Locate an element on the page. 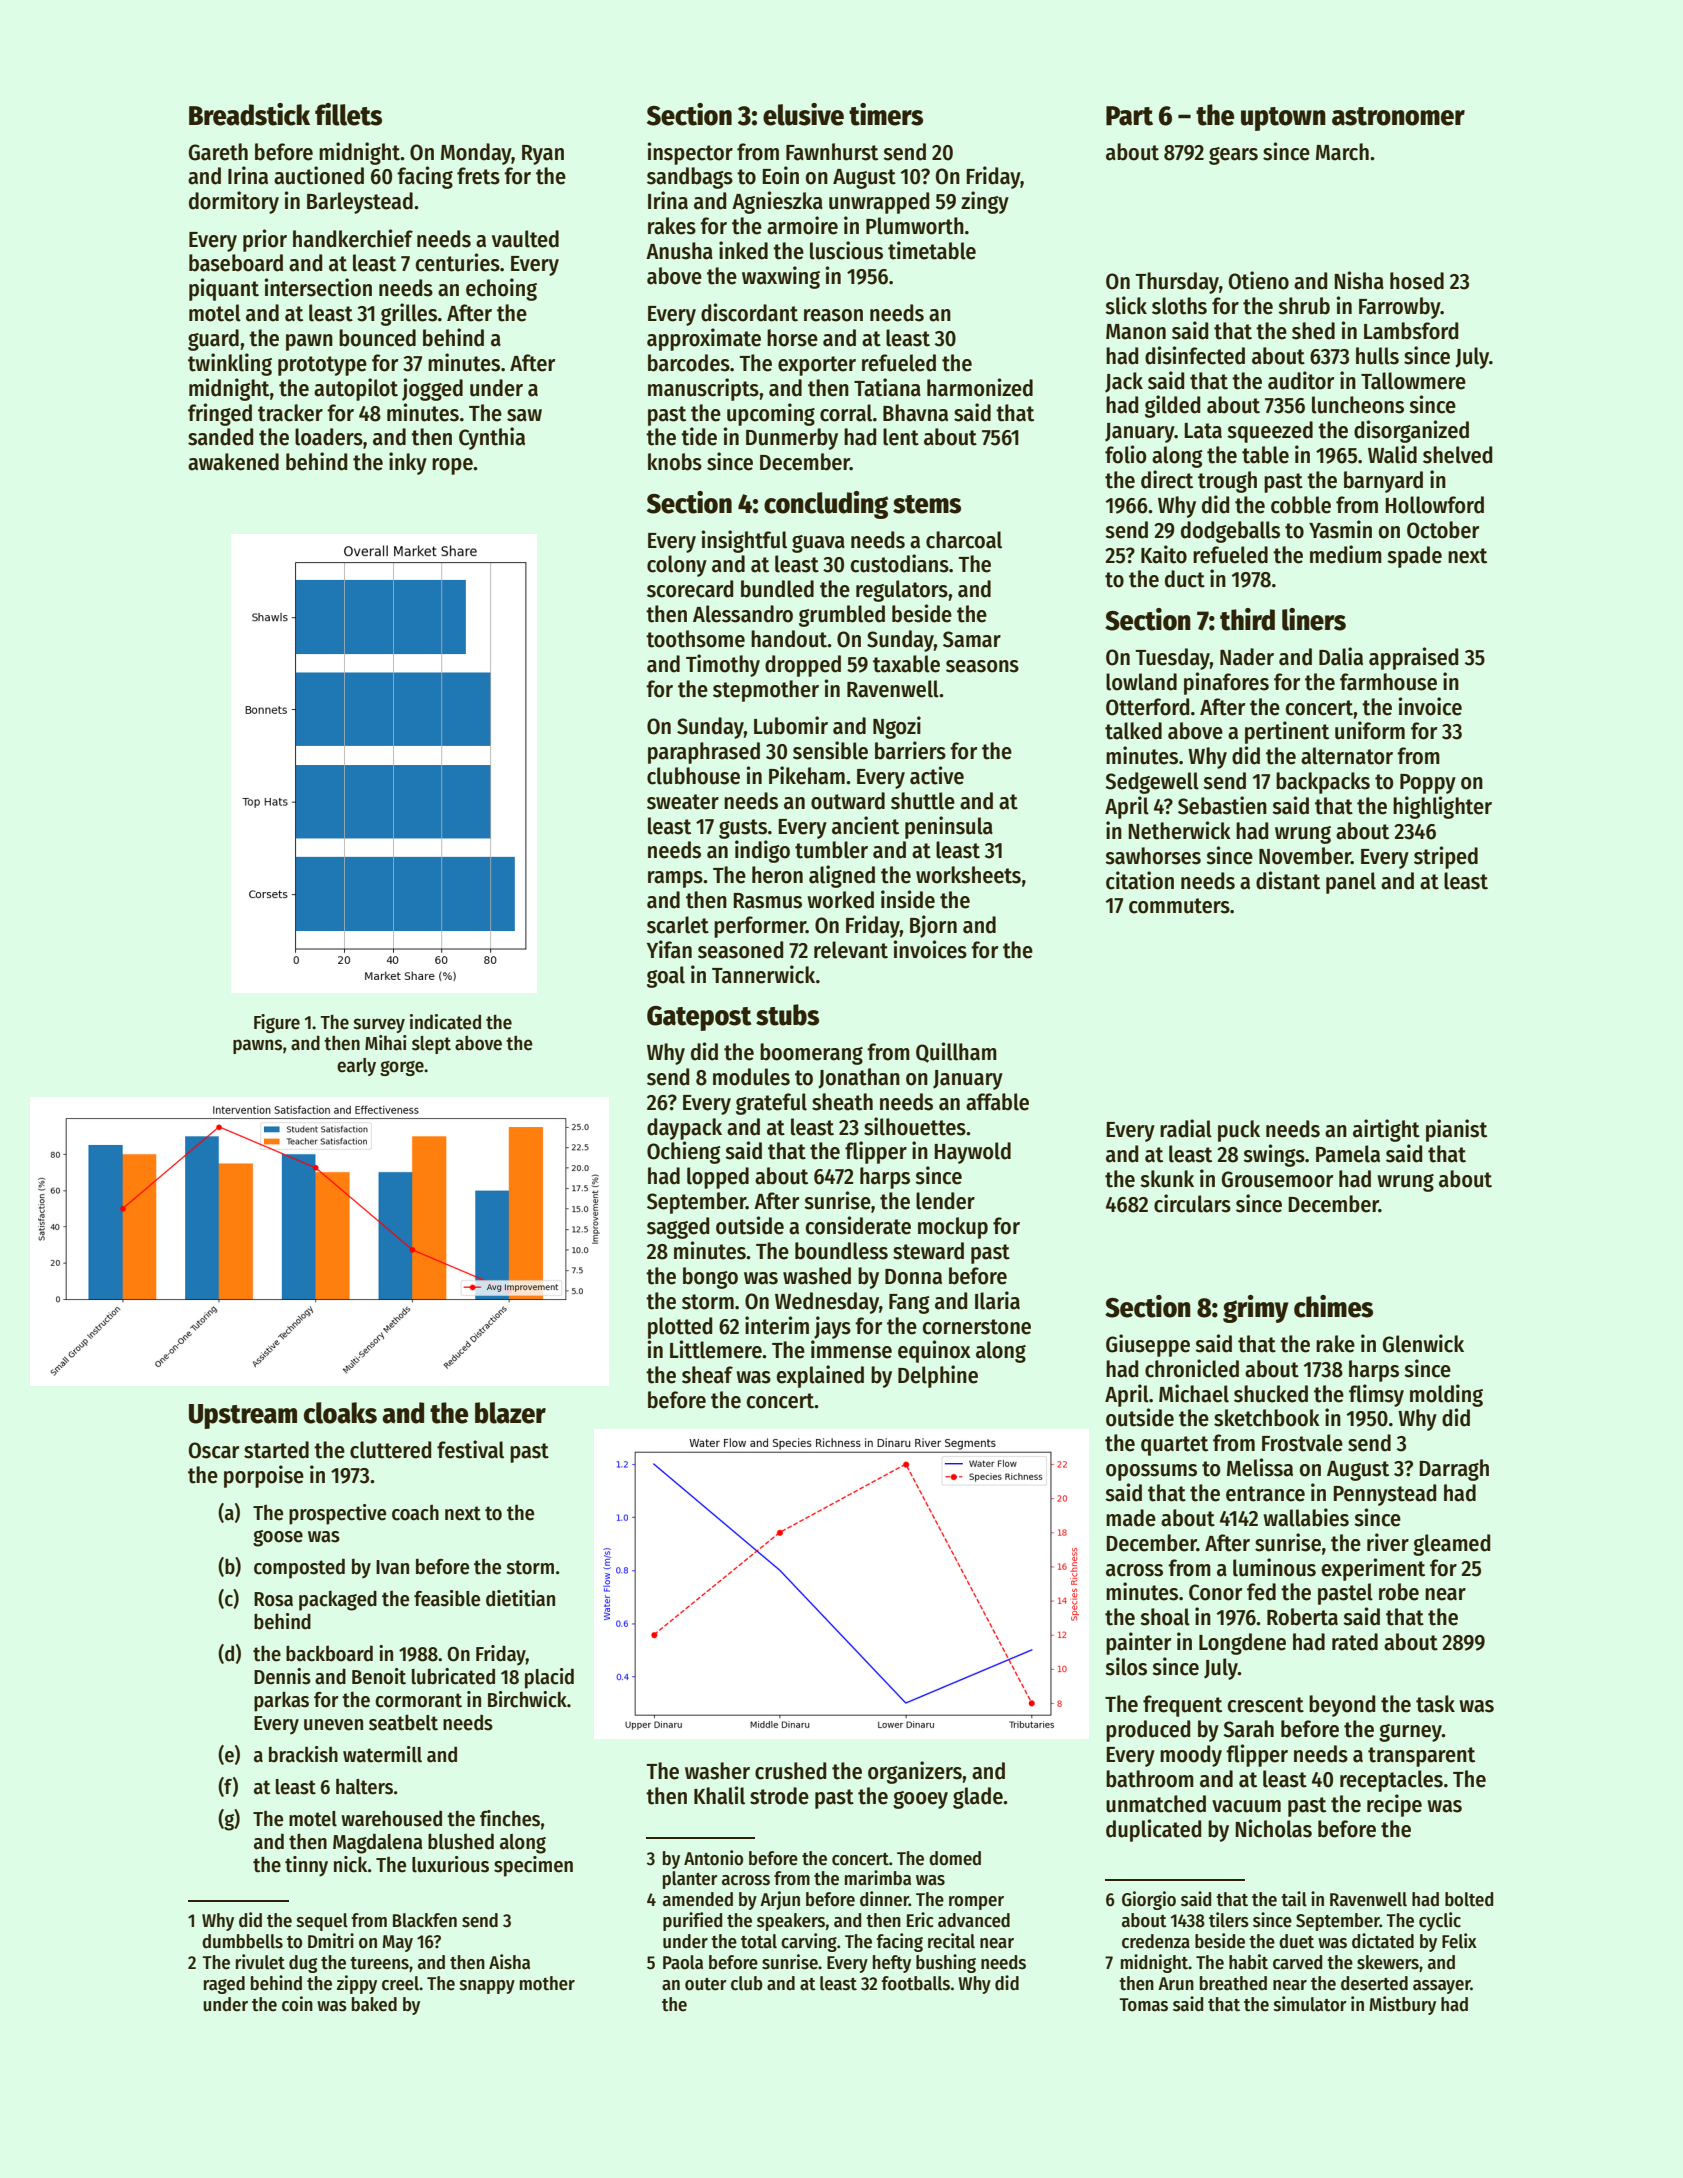 This document has width=1683, height=2178. molding is located at coordinates (1446, 1395).
